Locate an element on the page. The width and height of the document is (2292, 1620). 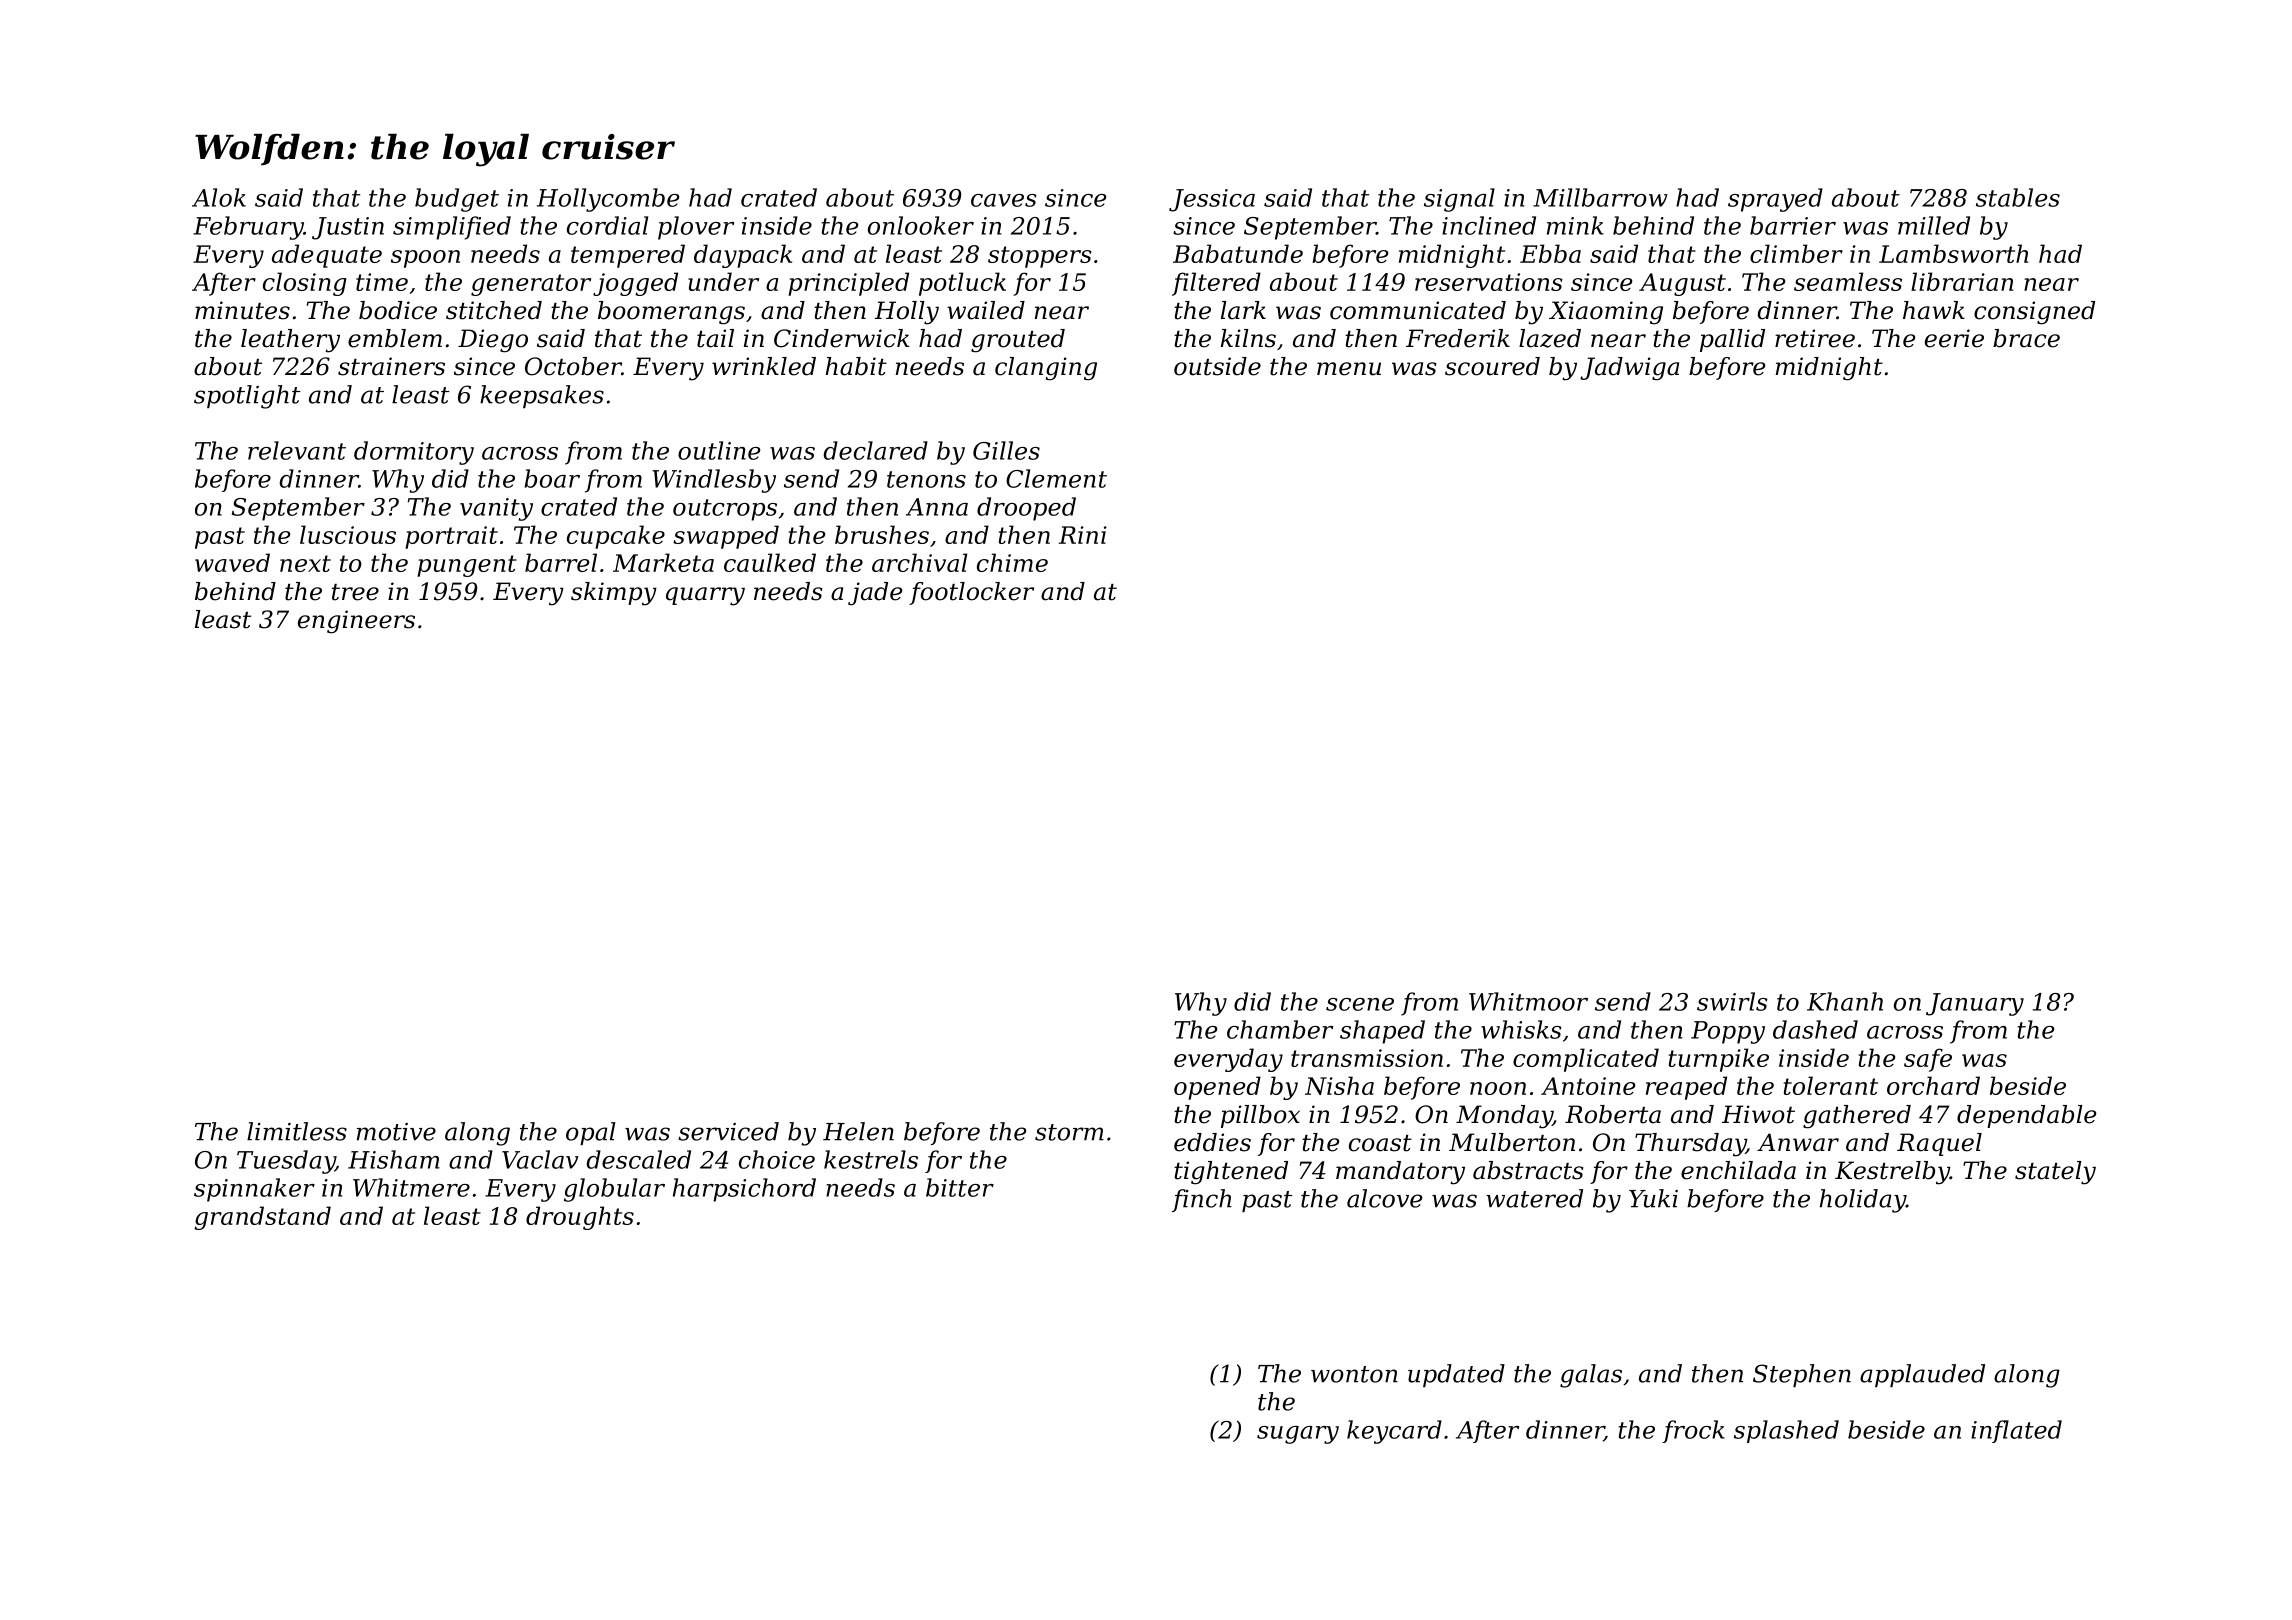
sugary is located at coordinates (1298, 1435).
